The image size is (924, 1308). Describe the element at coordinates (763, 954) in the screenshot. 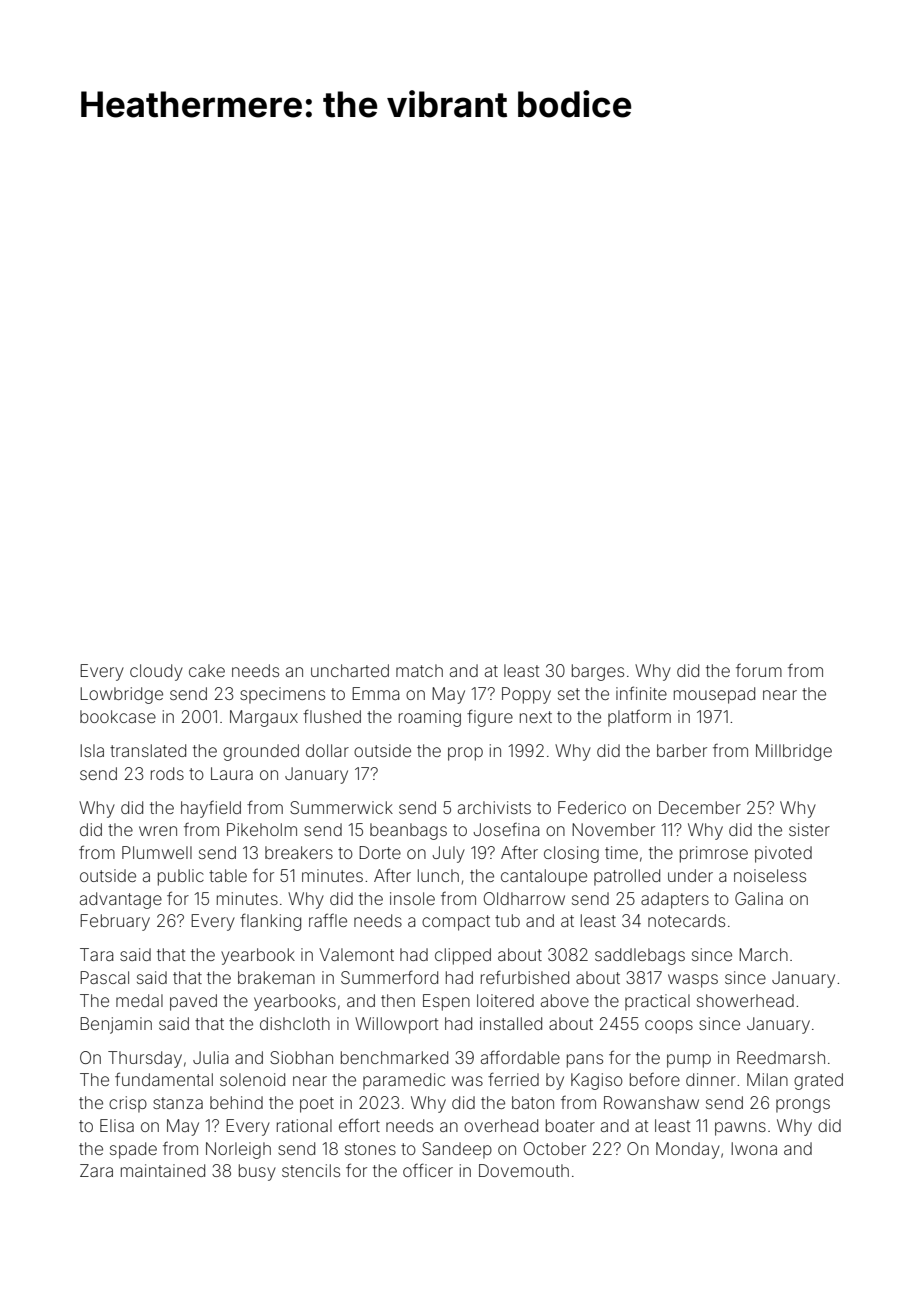

I see `March` at that location.
